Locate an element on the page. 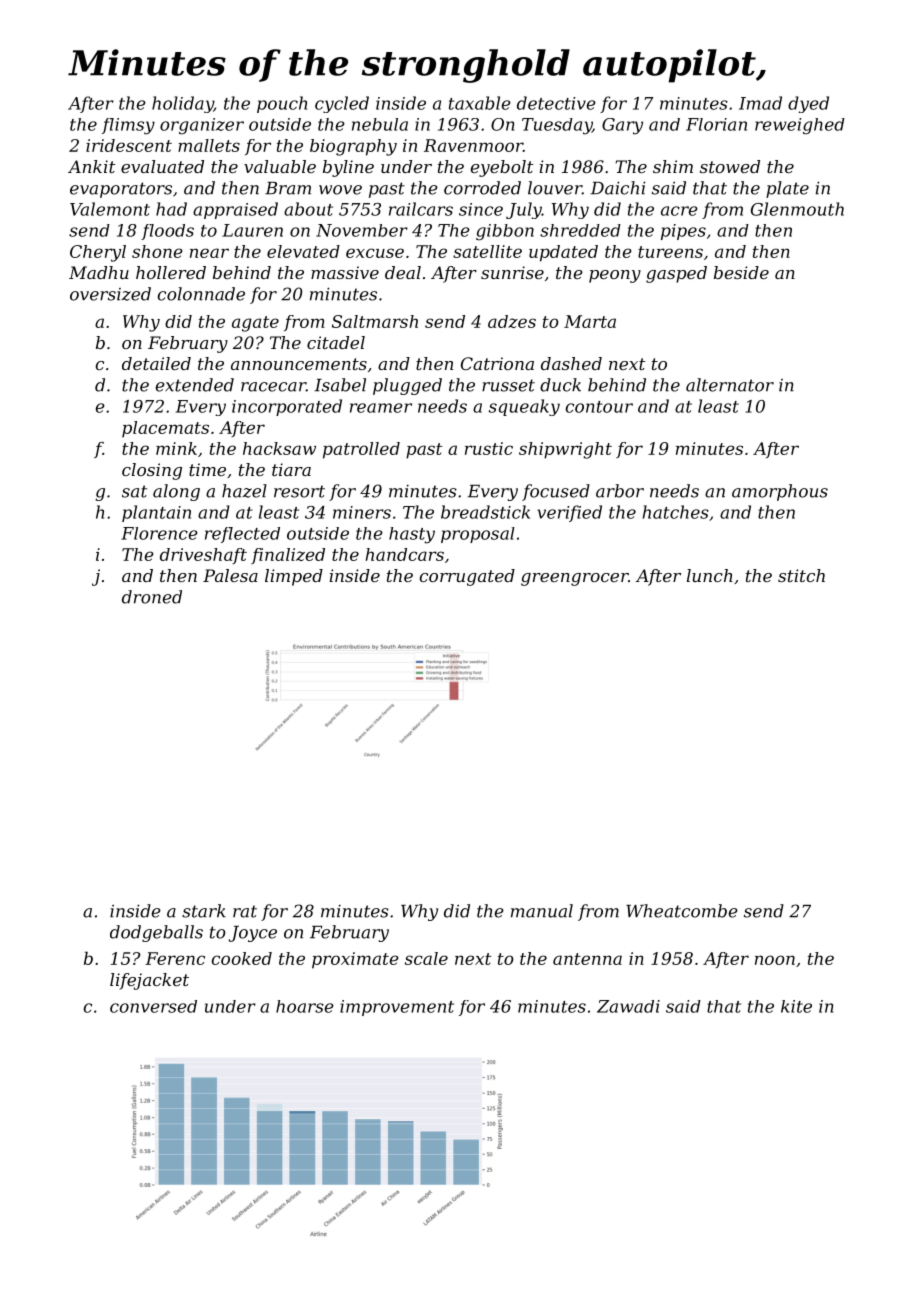 The height and width of the page is (1308, 924). Madhu is located at coordinates (99, 272).
